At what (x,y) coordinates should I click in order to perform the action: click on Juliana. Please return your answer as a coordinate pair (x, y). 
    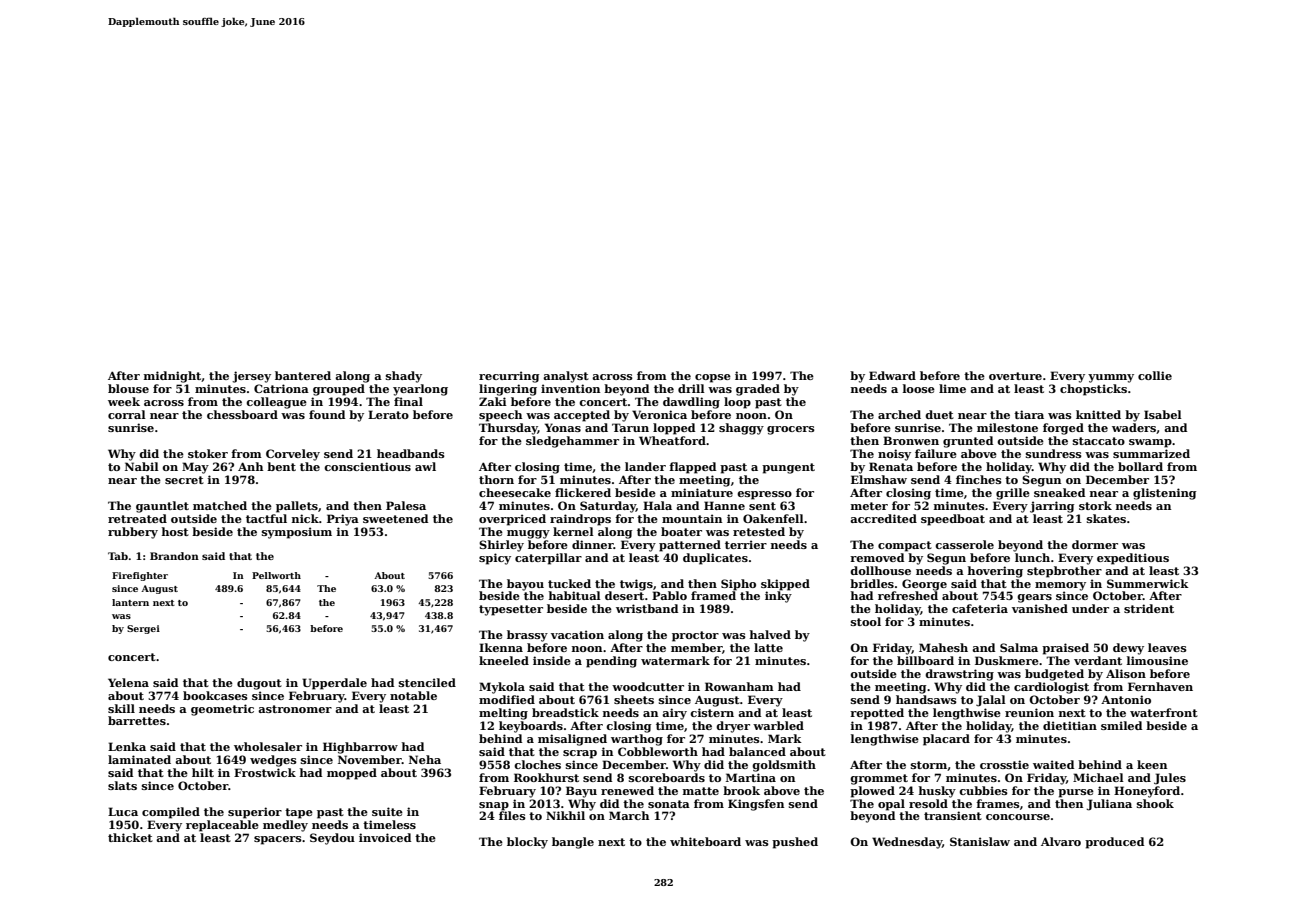
    Looking at the image, I should click on (1109, 805).
